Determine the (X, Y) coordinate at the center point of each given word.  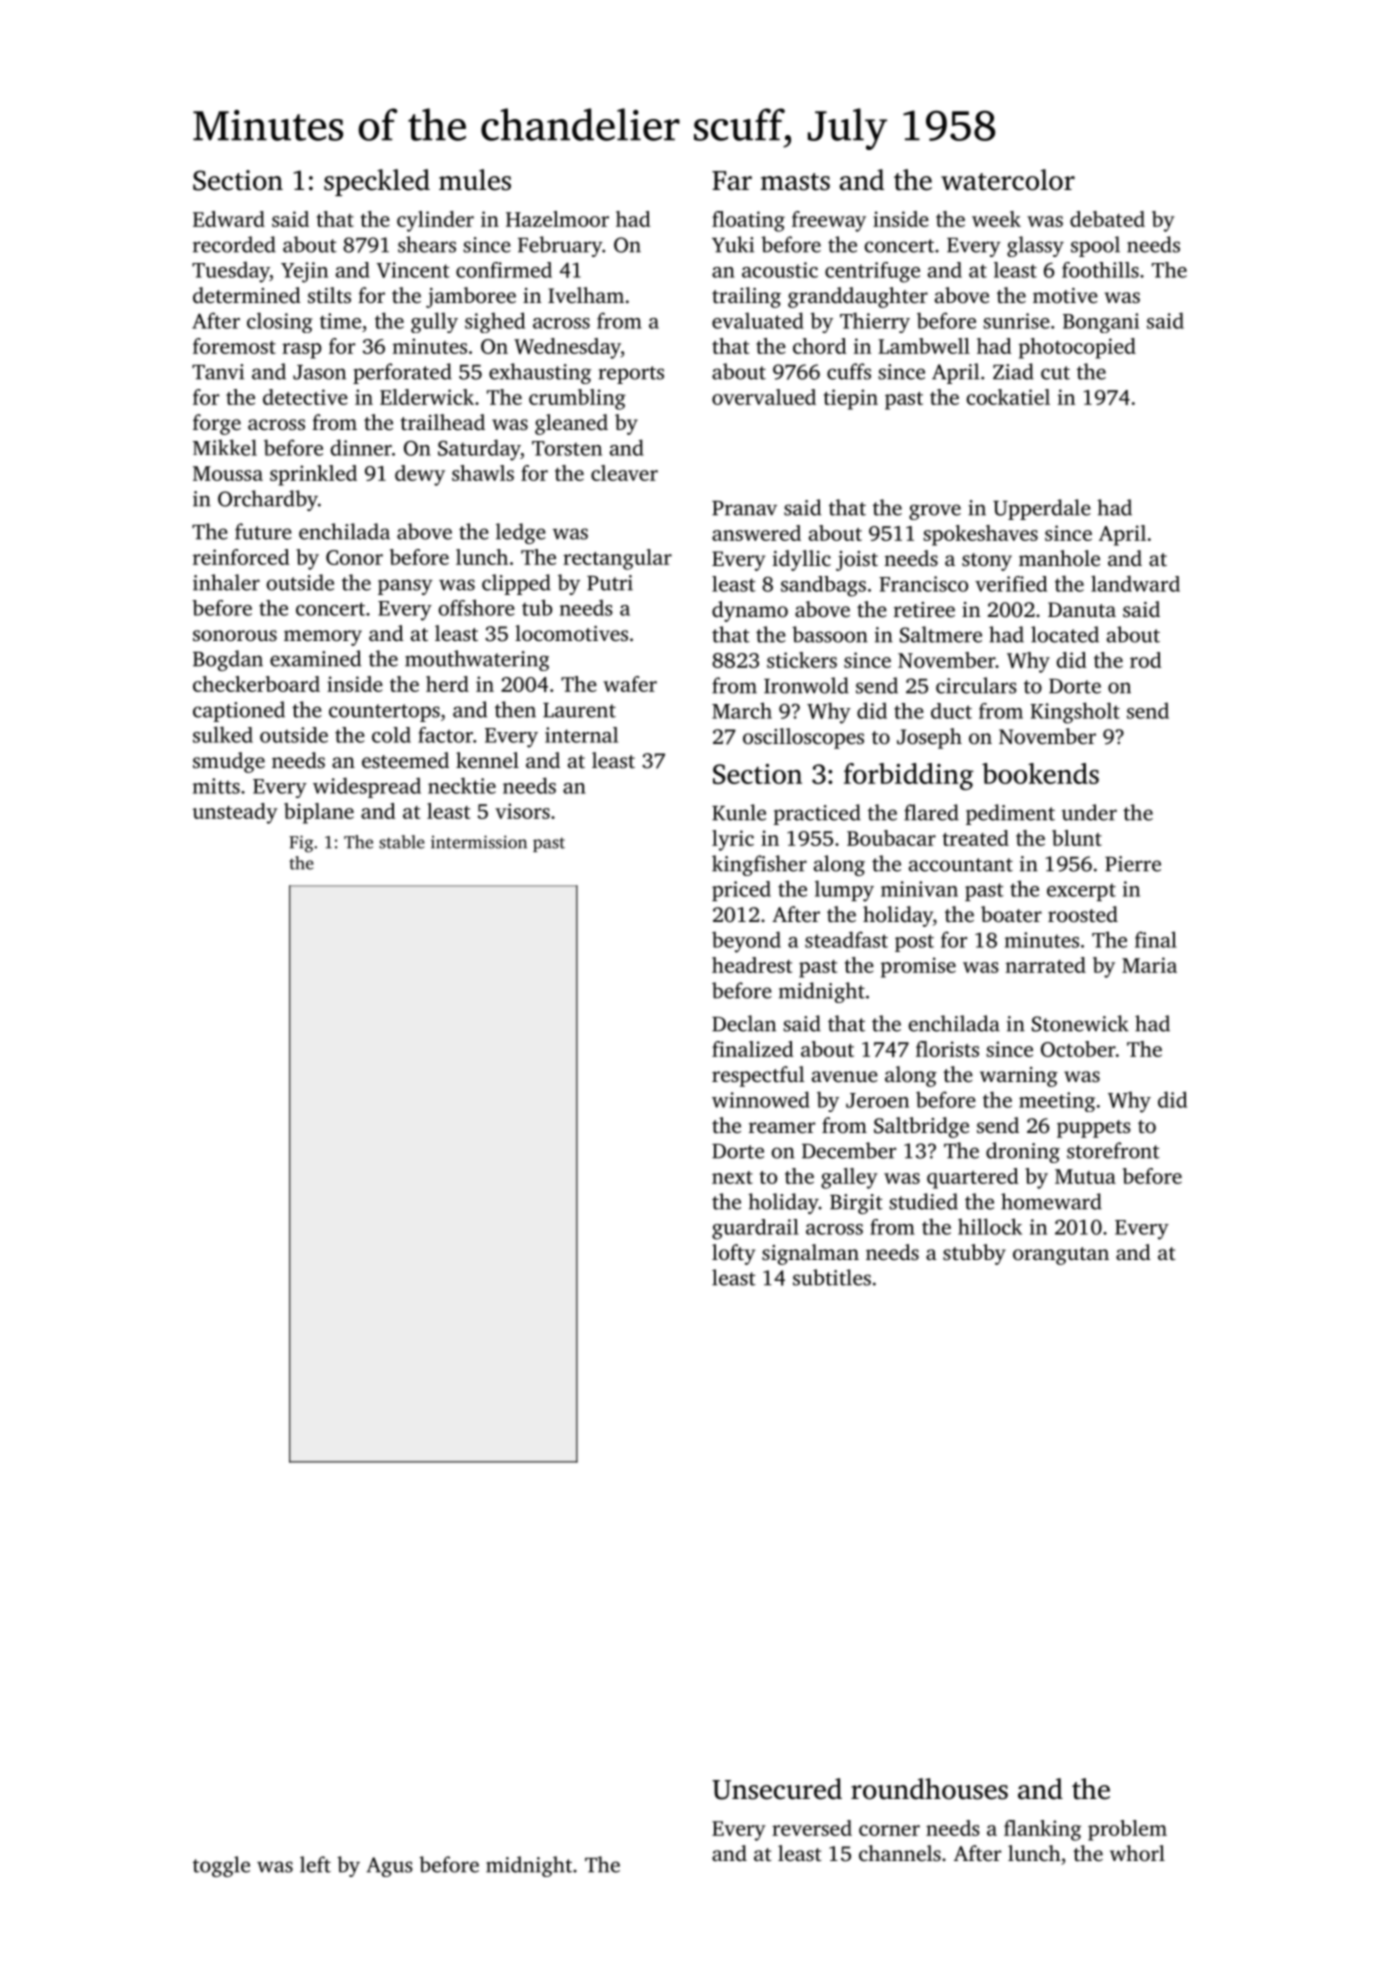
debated (1107, 219)
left (315, 1864)
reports (631, 375)
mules (475, 180)
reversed (812, 1828)
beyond (746, 942)
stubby (974, 1254)
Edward (229, 219)
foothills (1100, 270)
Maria (1149, 965)
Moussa (228, 473)
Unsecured (777, 1789)
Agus (389, 1867)
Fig (301, 844)
